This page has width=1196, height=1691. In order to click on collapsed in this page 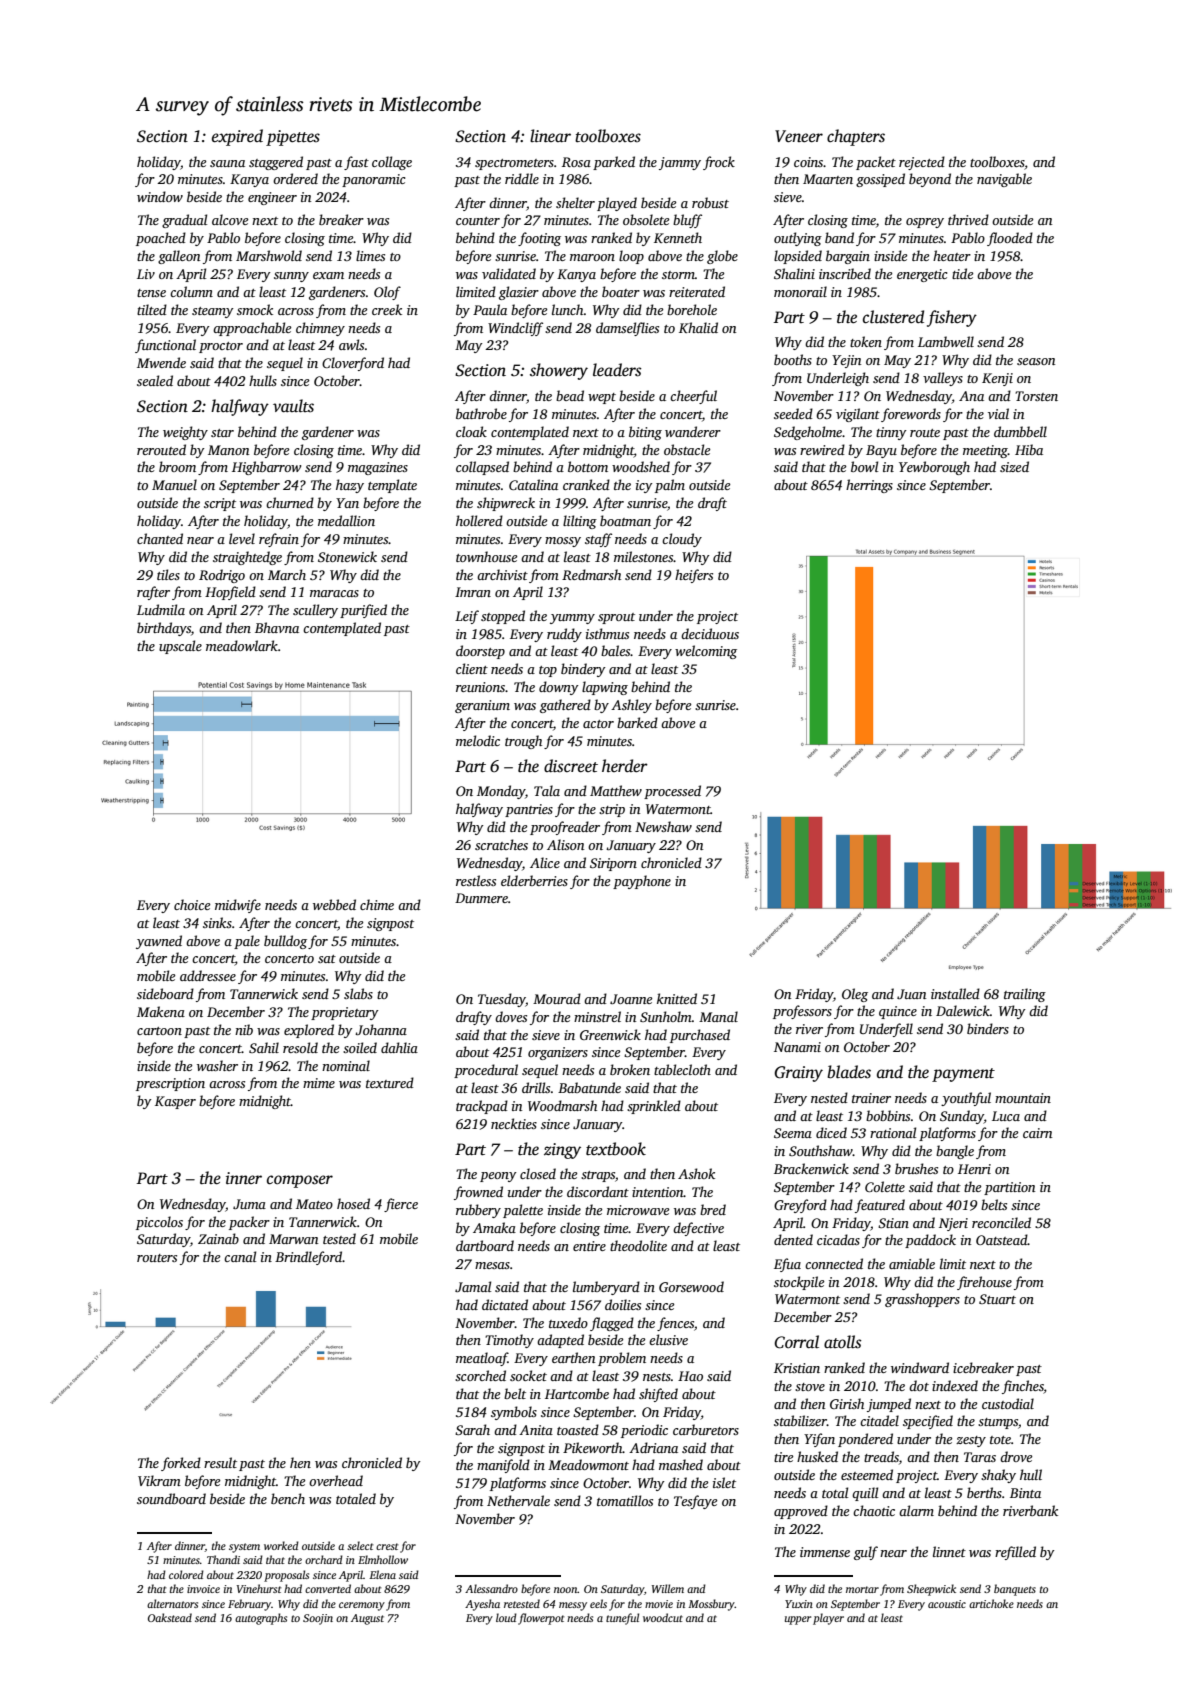, I will do `click(482, 468)`.
